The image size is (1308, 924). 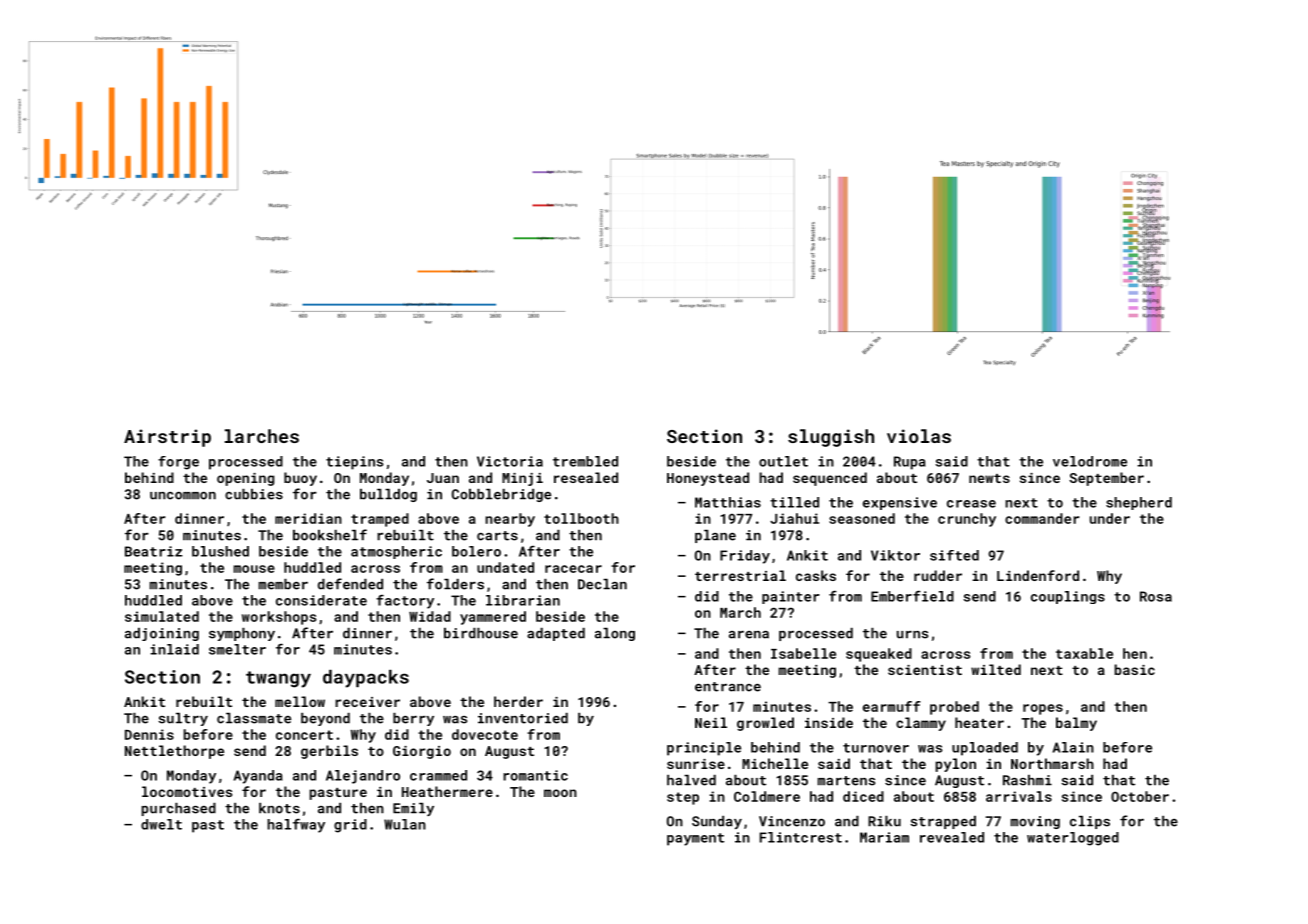 I want to click on workshops, so click(x=279, y=618).
